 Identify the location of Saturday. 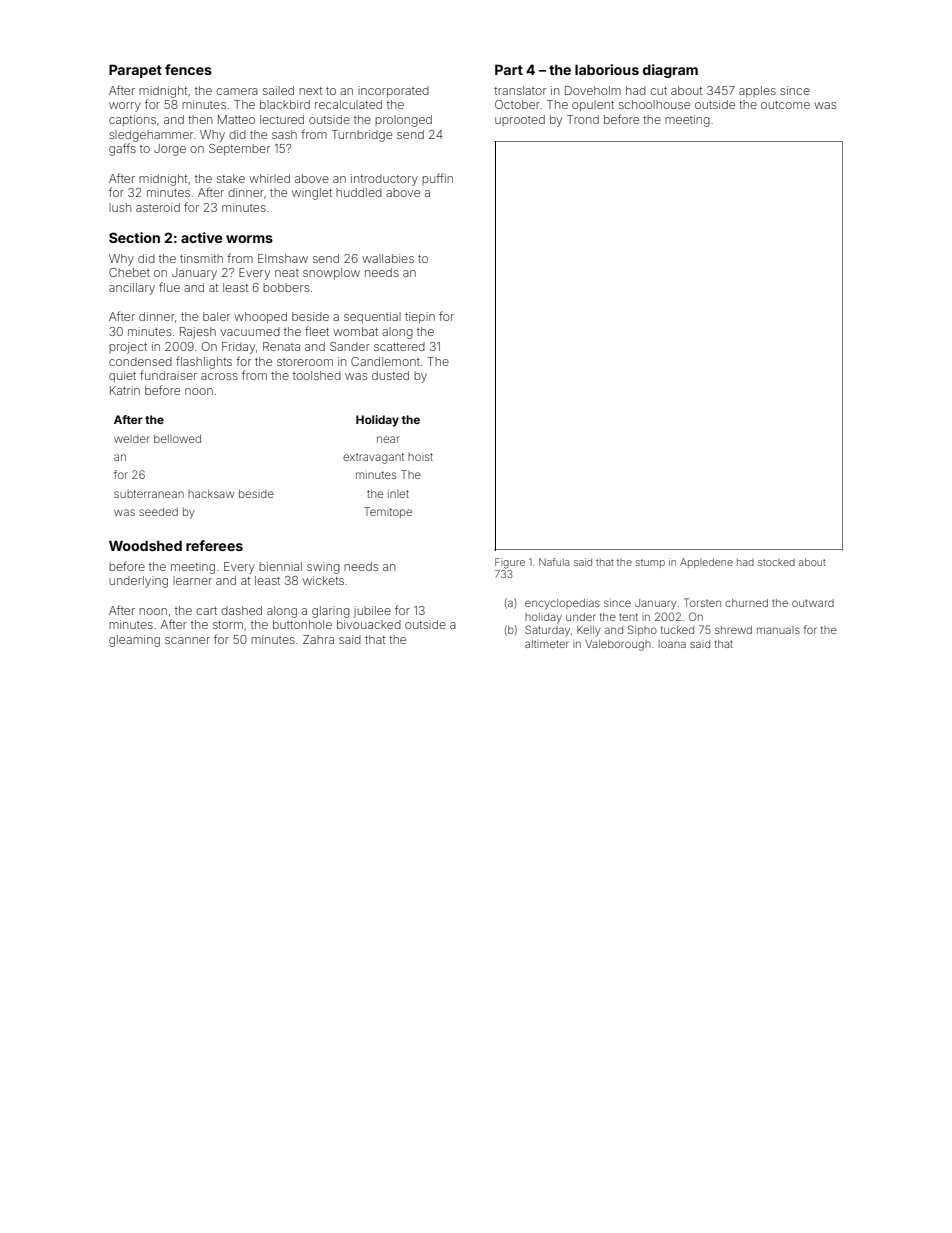
(547, 631).
